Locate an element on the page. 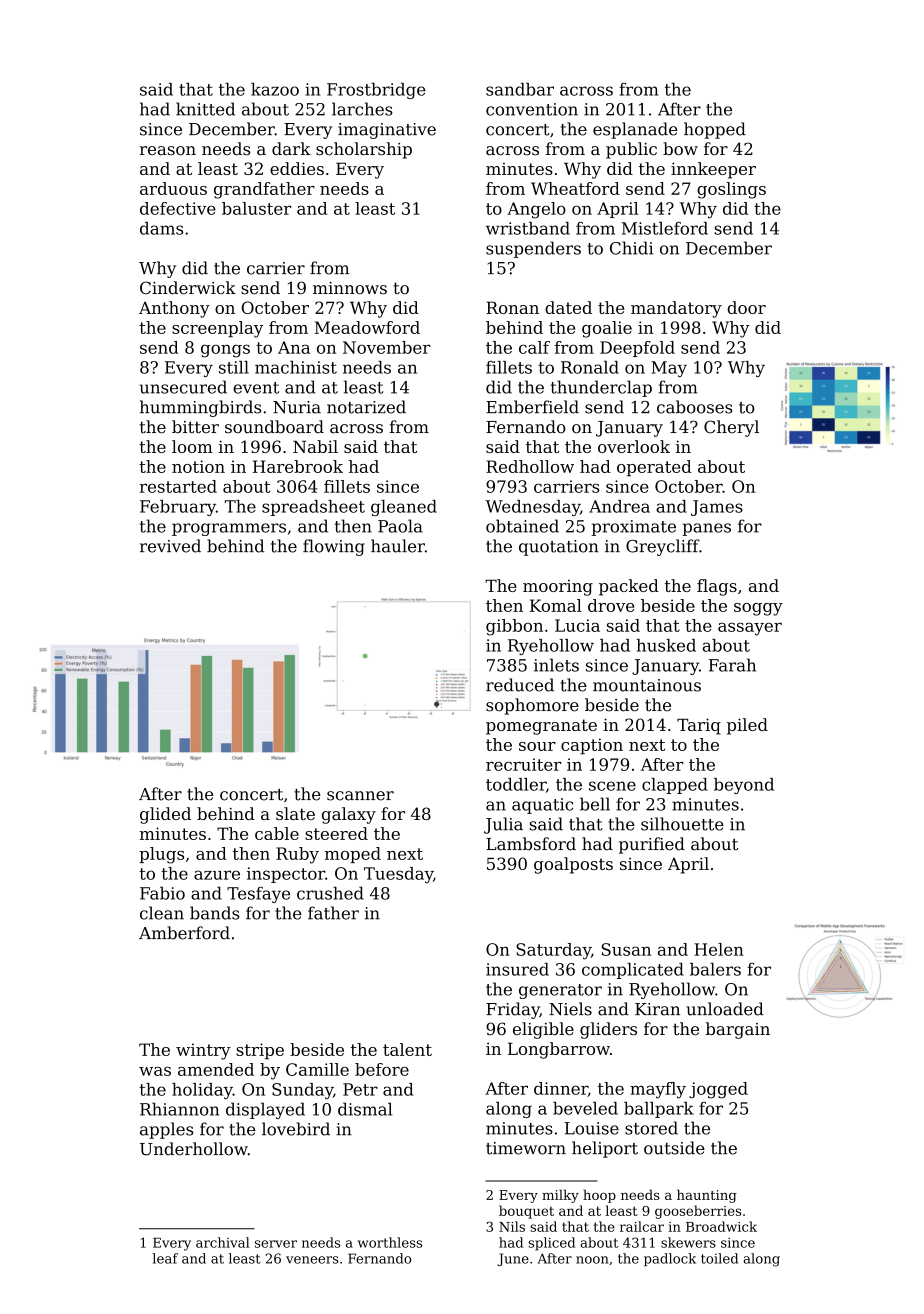 The image size is (924, 1314). revived is located at coordinates (170, 546).
